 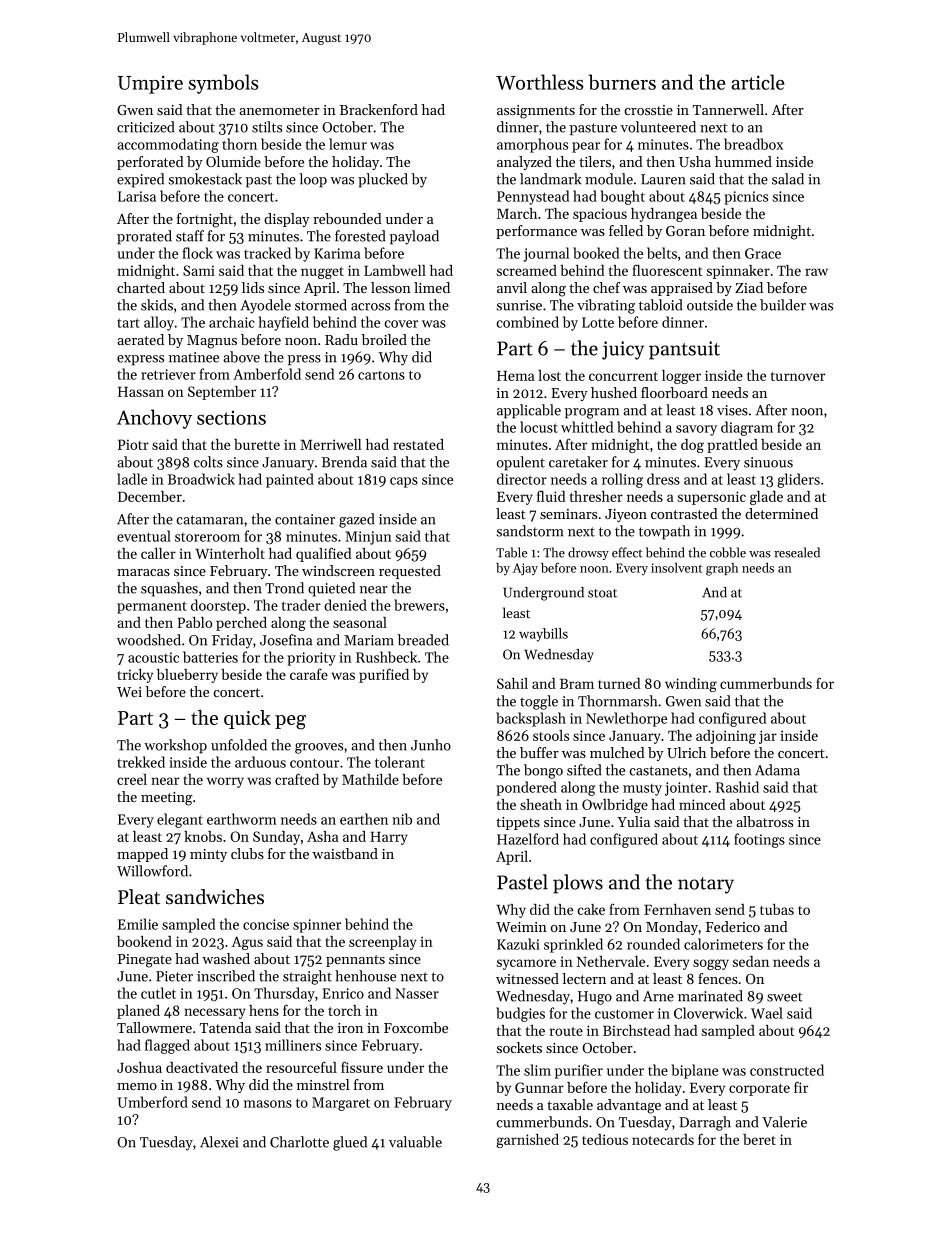 I want to click on workshop, so click(x=175, y=746).
